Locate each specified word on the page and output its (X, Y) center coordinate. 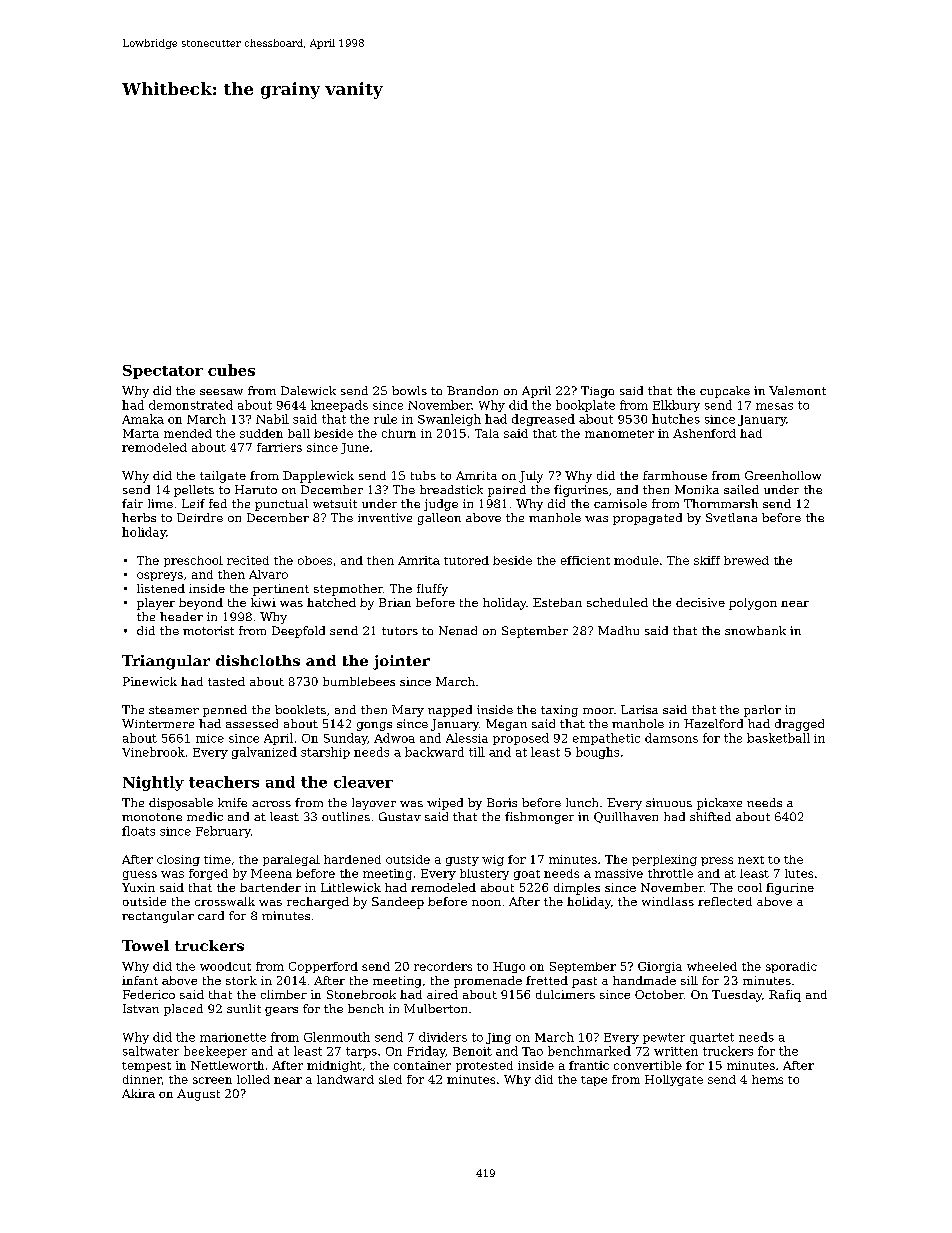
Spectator (163, 372)
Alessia (467, 738)
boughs (597, 753)
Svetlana (731, 517)
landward (345, 1079)
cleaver (363, 782)
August (198, 1095)
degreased (543, 420)
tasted (226, 681)
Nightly (153, 783)
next (751, 860)
